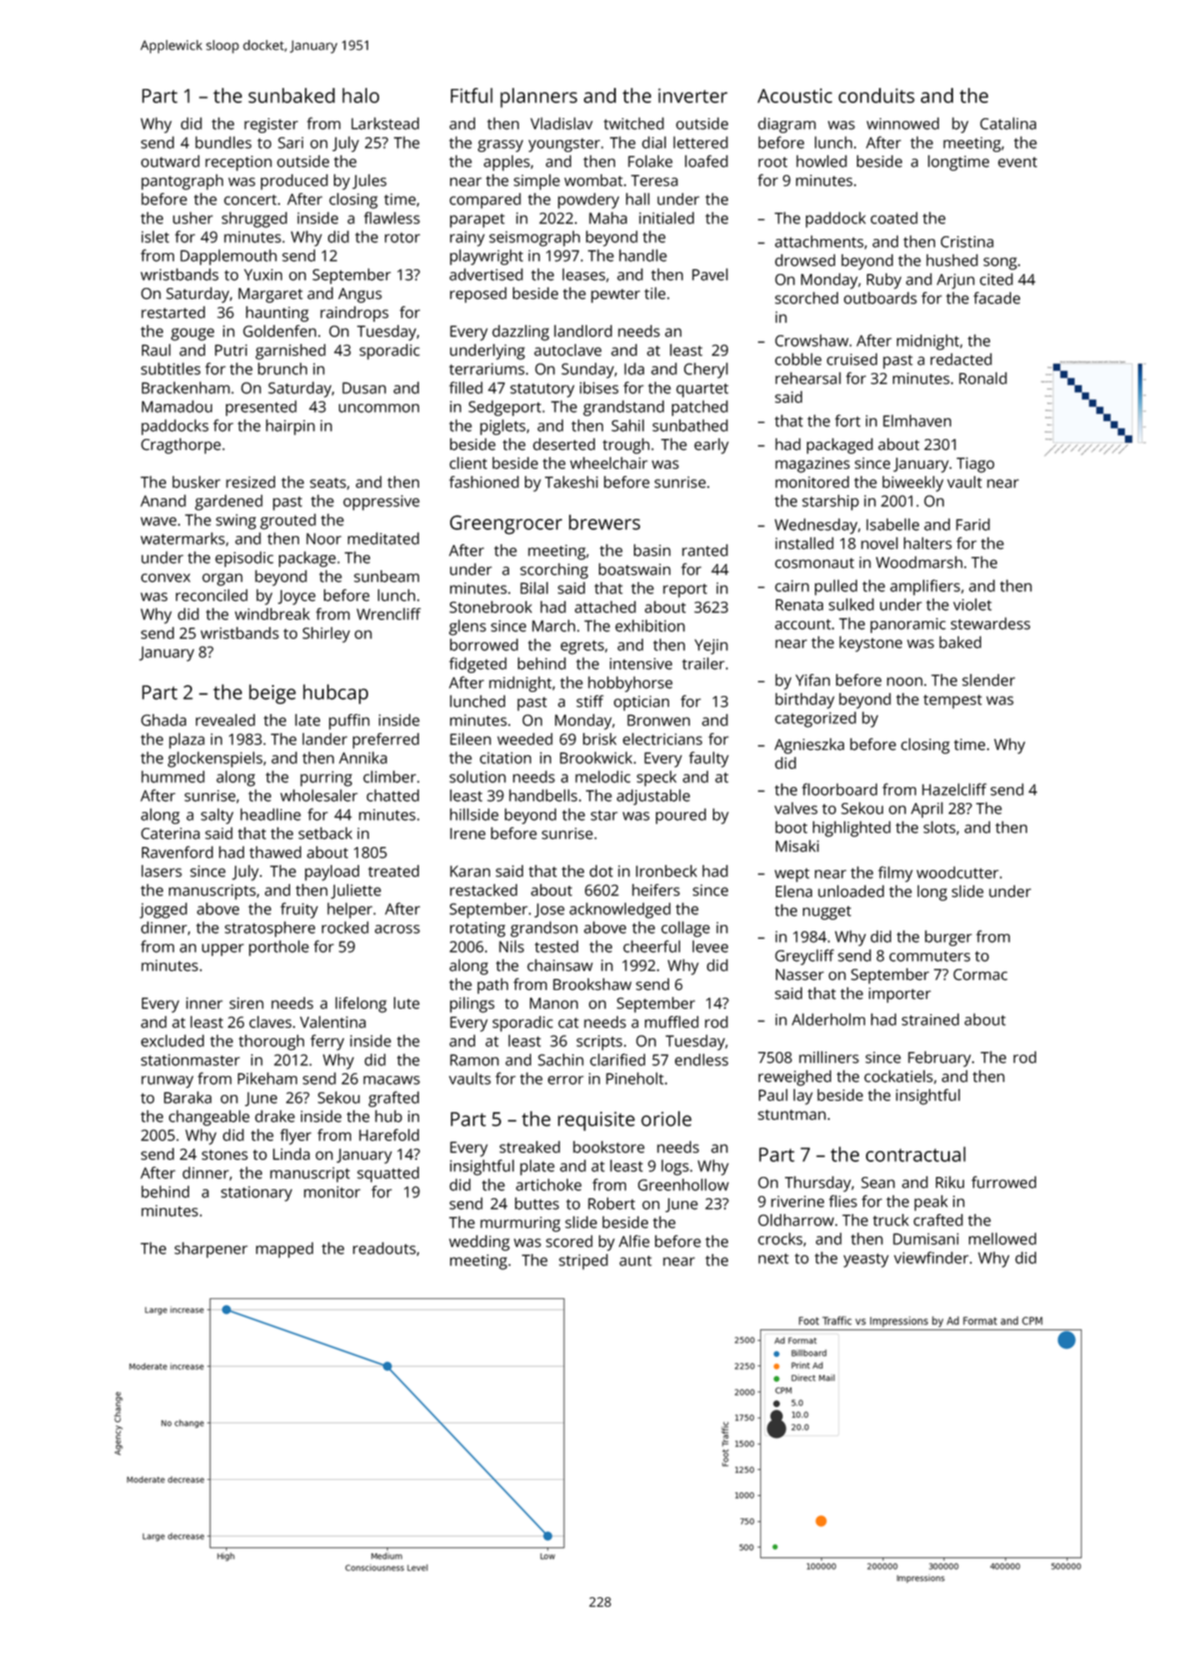  Describe the element at coordinates (177, 406) in the document. I see `Mamadou` at that location.
